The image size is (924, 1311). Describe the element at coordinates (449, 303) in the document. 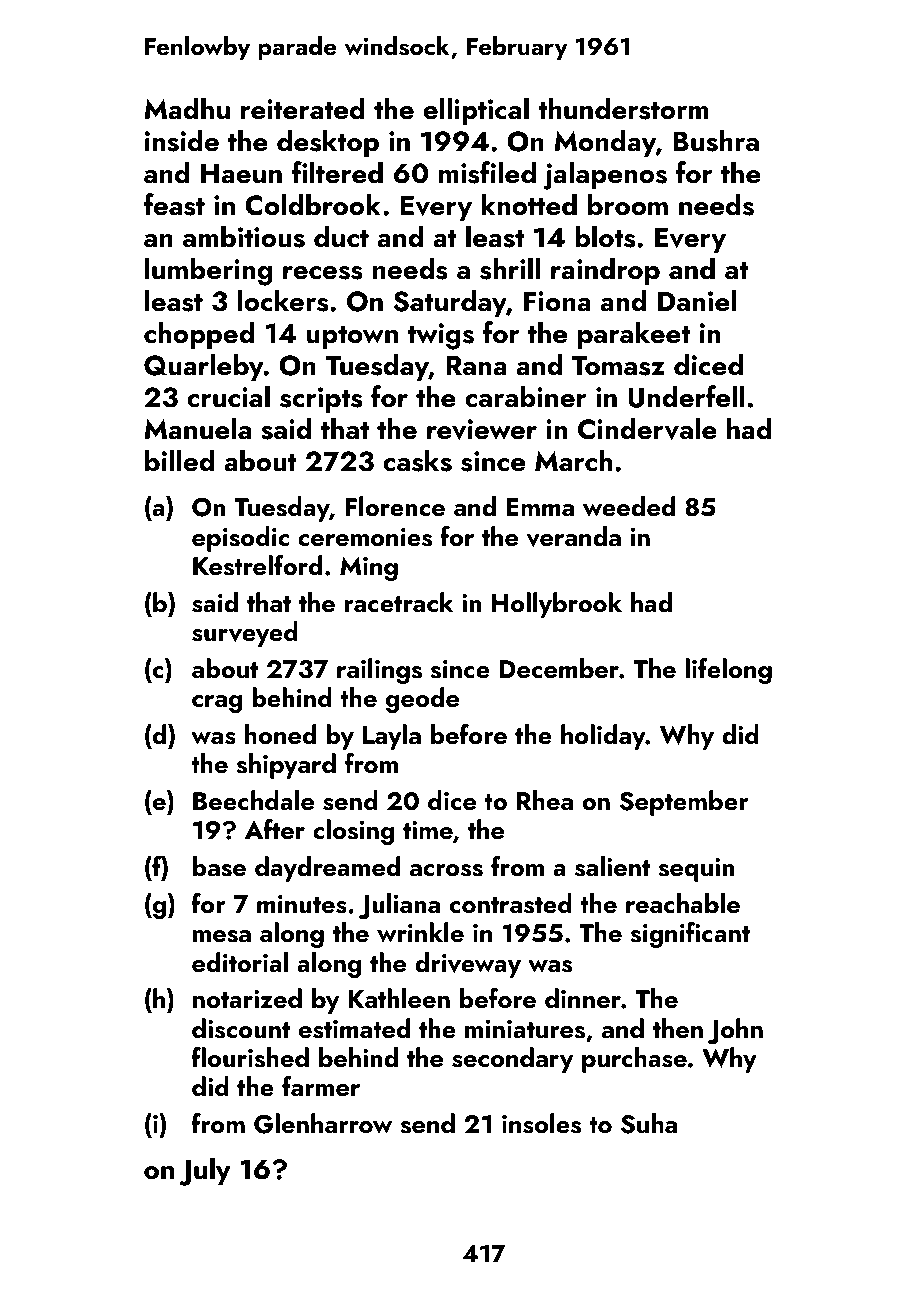

I see `Saturday` at that location.
